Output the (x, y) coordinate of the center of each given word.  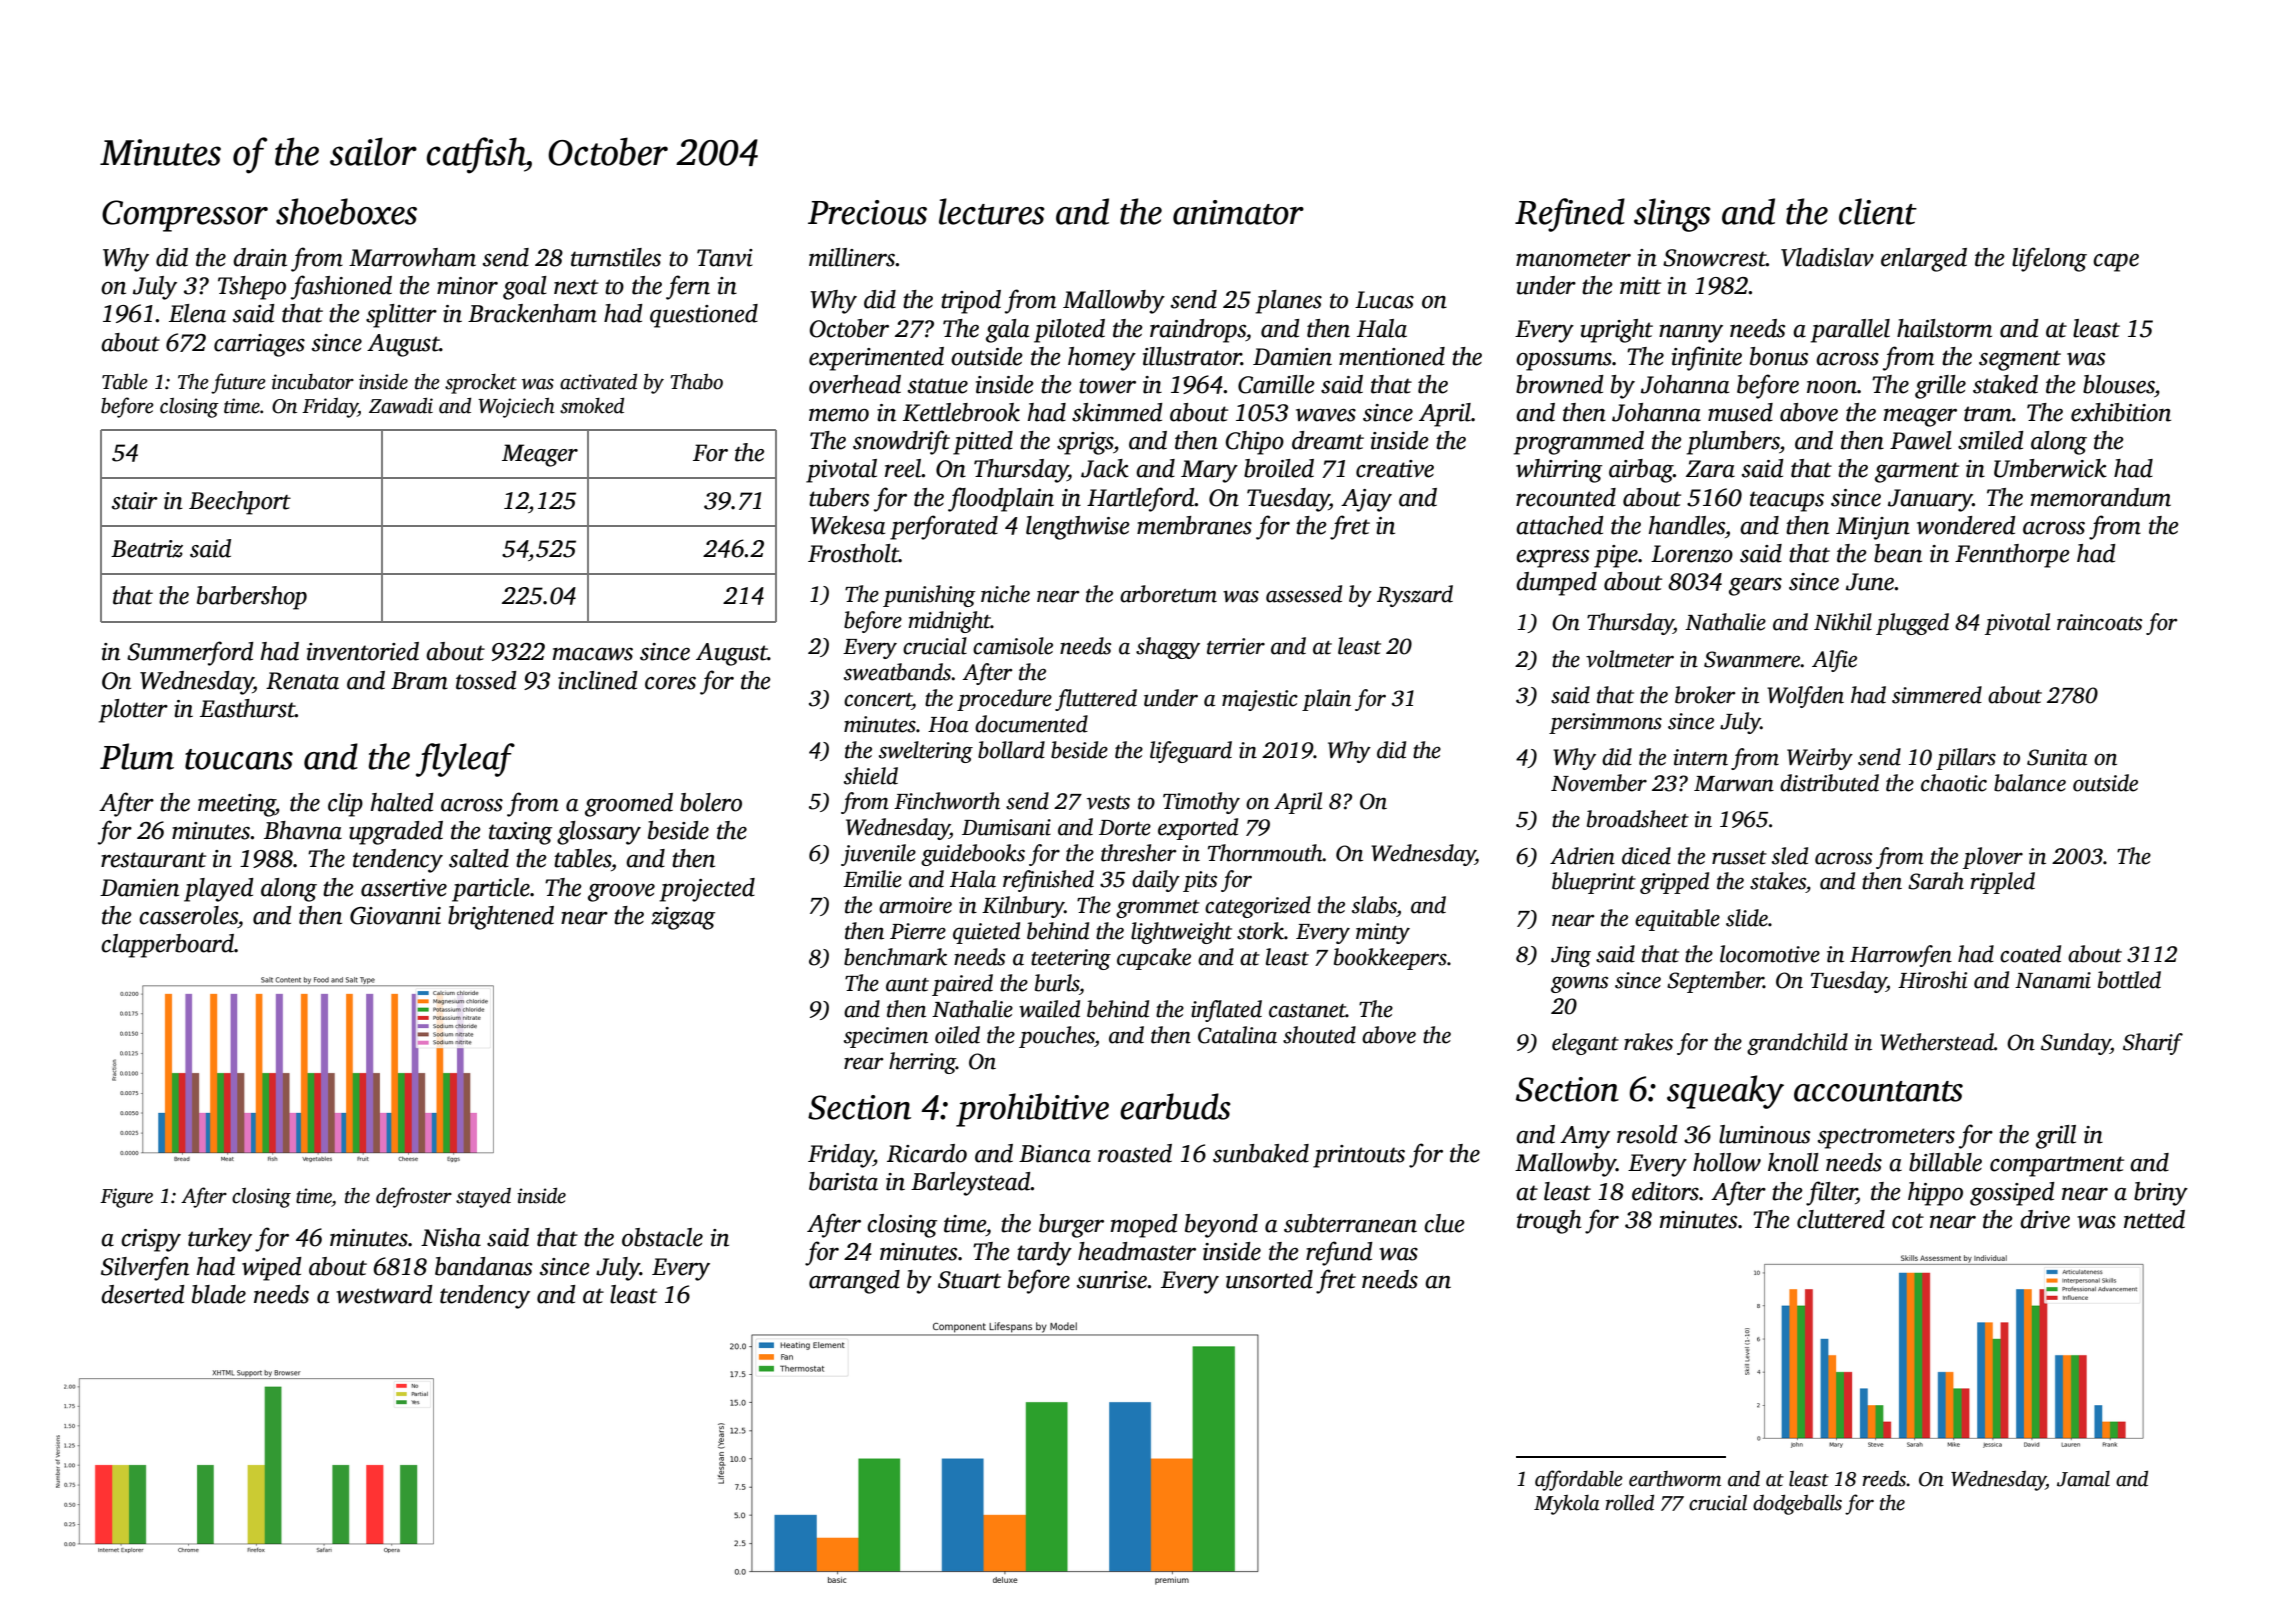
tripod (971, 302)
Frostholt (853, 553)
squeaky (1725, 1092)
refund (1339, 1253)
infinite (1707, 358)
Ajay (1366, 500)
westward (384, 1294)
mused (1740, 412)
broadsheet (1638, 819)
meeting (236, 805)
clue (1444, 1223)
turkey (220, 1240)
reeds (1884, 1479)
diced (1646, 856)
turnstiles (616, 257)
